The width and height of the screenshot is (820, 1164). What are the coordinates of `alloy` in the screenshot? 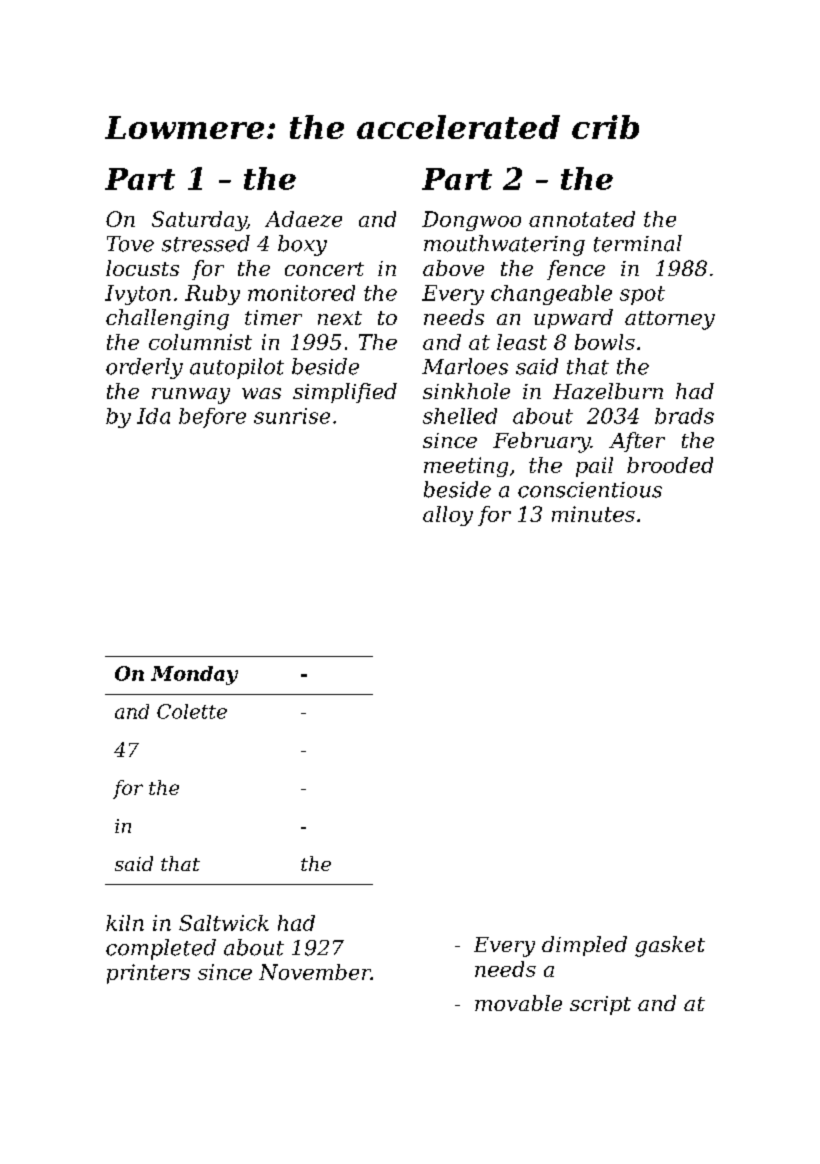 It's located at (448, 516).
